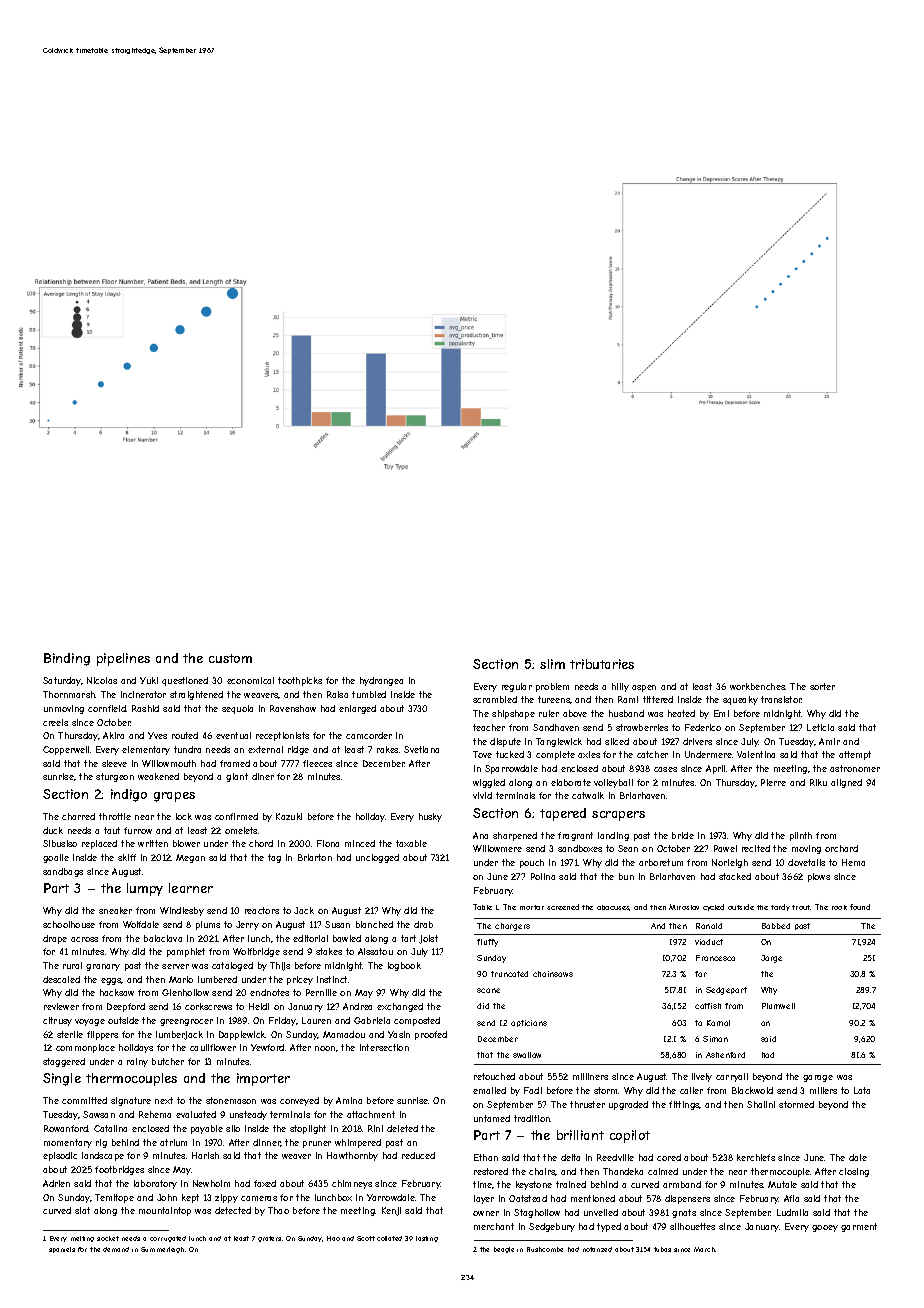 The height and width of the screenshot is (1308, 924). Describe the element at coordinates (269, 1239) in the screenshot. I see `graters` at that location.
